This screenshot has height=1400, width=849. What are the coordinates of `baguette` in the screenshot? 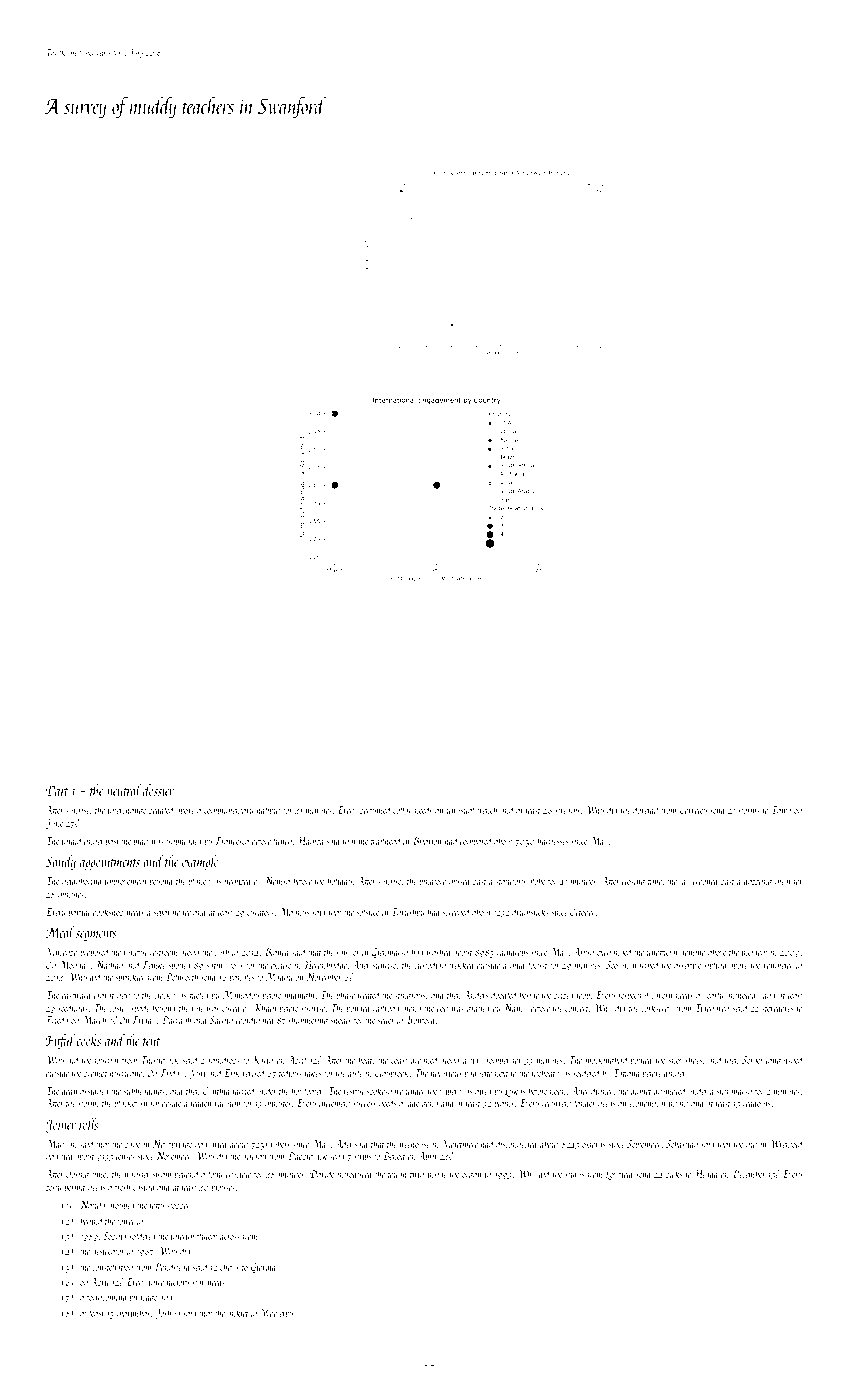 It's located at (478, 1073).
